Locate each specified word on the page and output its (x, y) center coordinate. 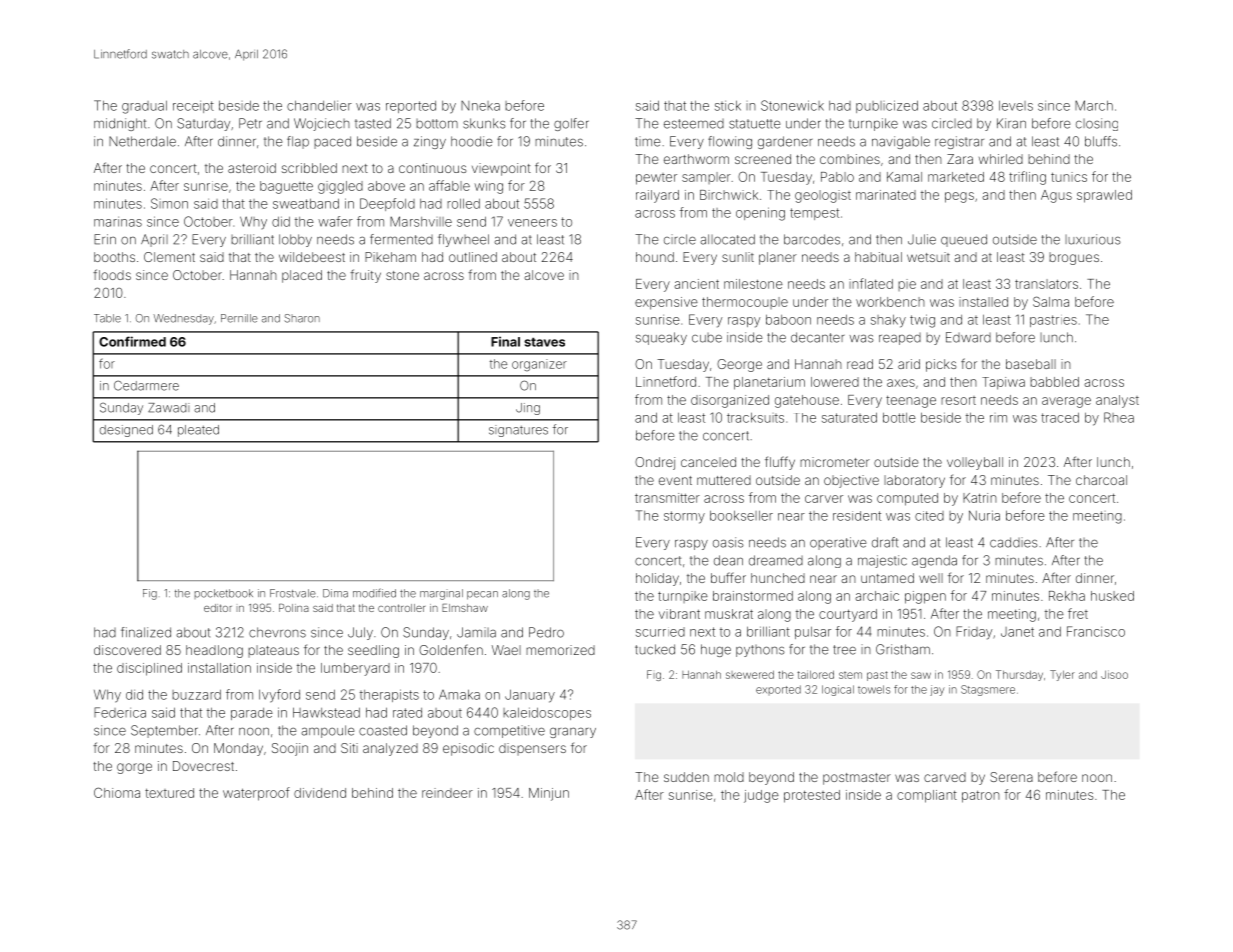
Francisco (1096, 631)
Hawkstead (326, 712)
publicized (887, 106)
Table (107, 318)
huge (716, 650)
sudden (686, 777)
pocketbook (224, 594)
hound (655, 257)
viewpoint (501, 169)
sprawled (1104, 196)
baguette (286, 187)
